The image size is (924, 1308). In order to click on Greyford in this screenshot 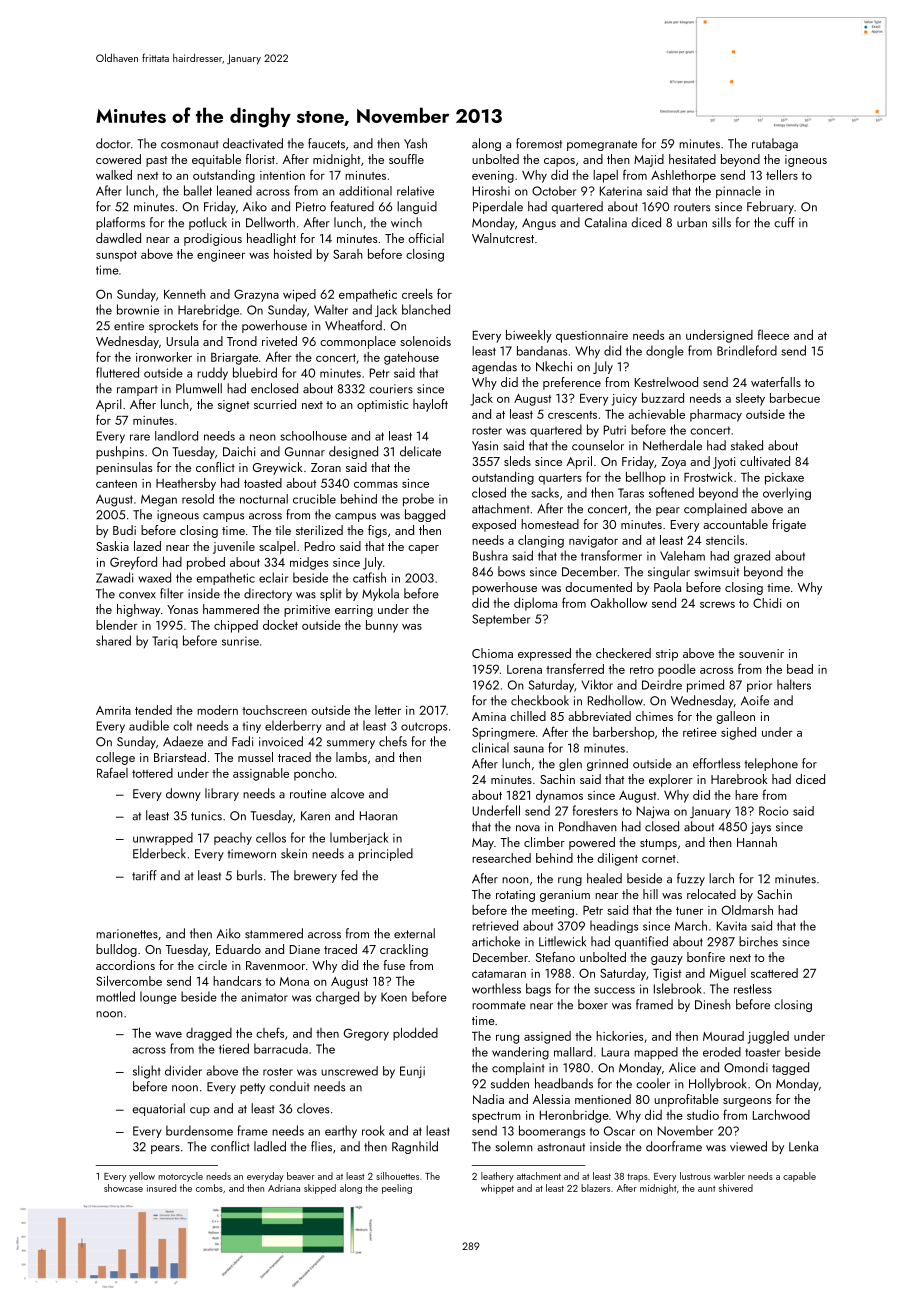, I will do `click(133, 563)`.
